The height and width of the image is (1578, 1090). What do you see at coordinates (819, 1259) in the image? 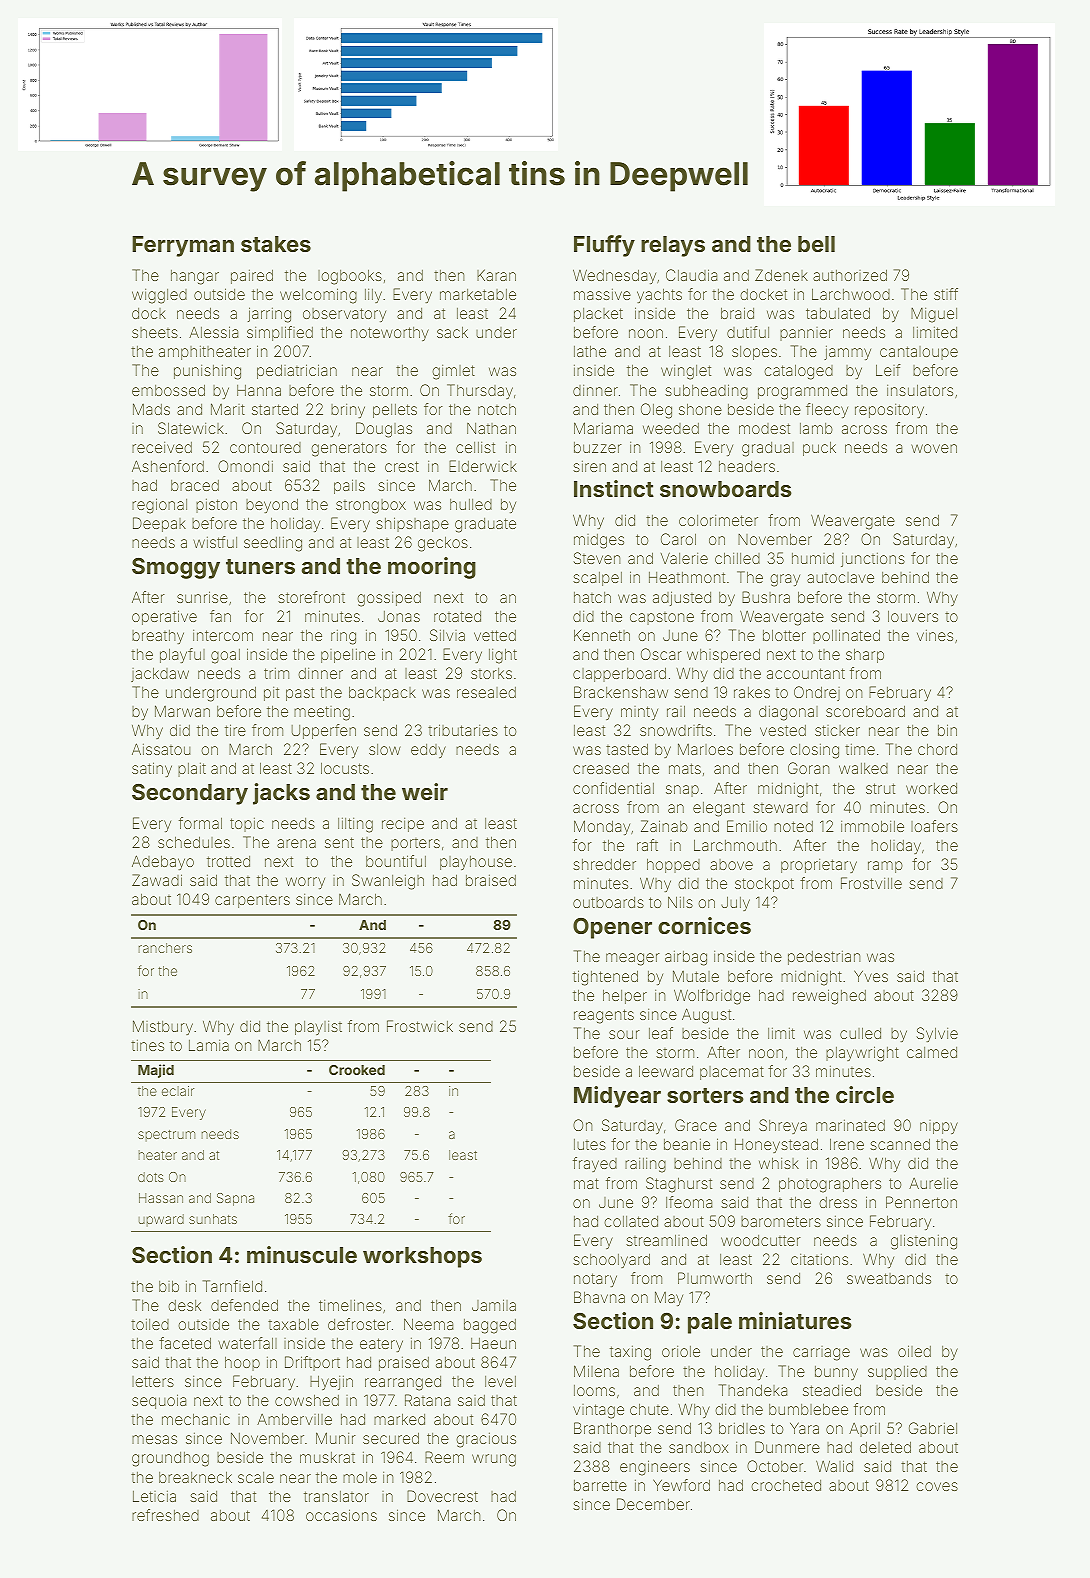
I see `citations` at bounding box center [819, 1259].
